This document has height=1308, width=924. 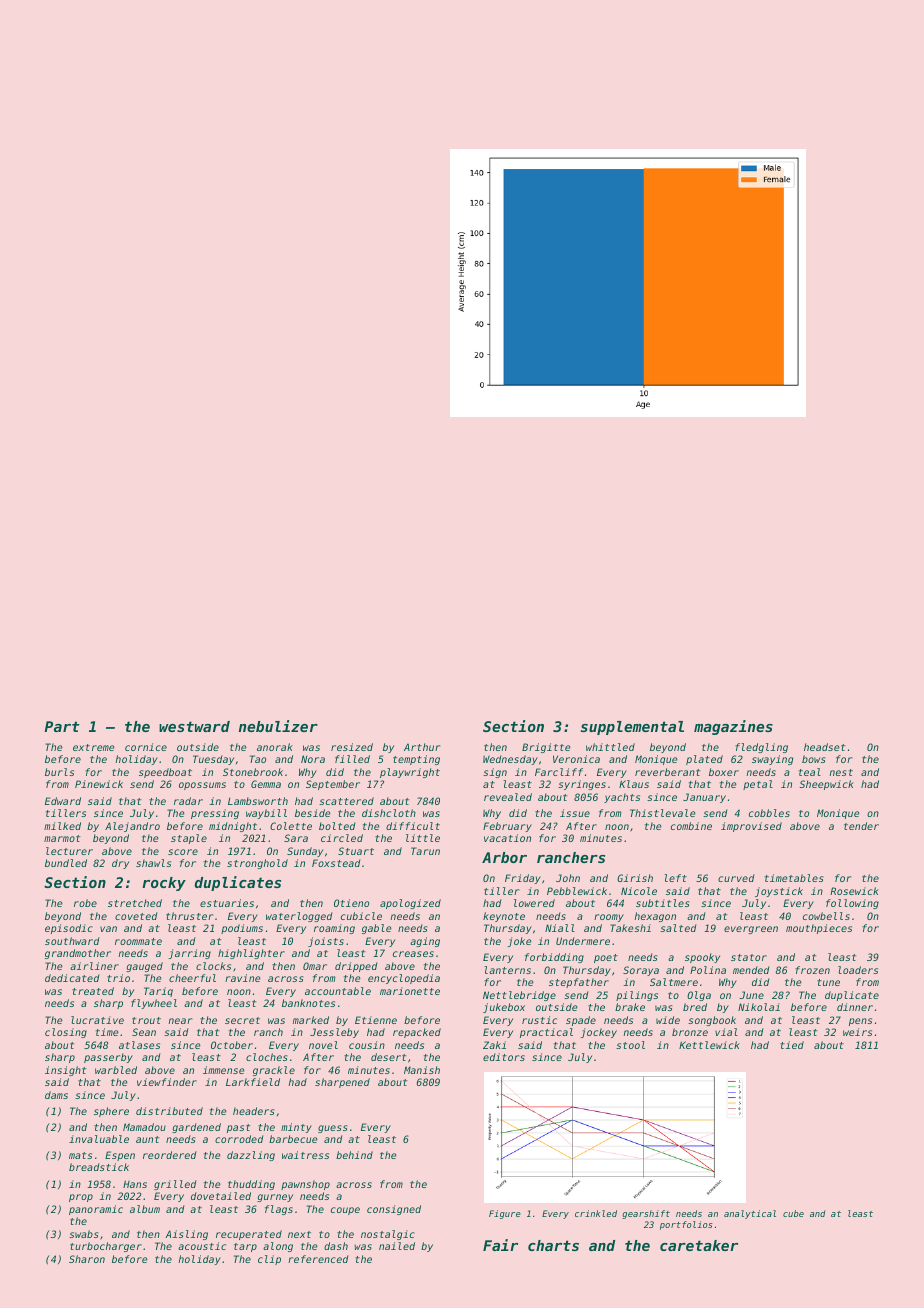 I want to click on headers, so click(x=253, y=1111).
